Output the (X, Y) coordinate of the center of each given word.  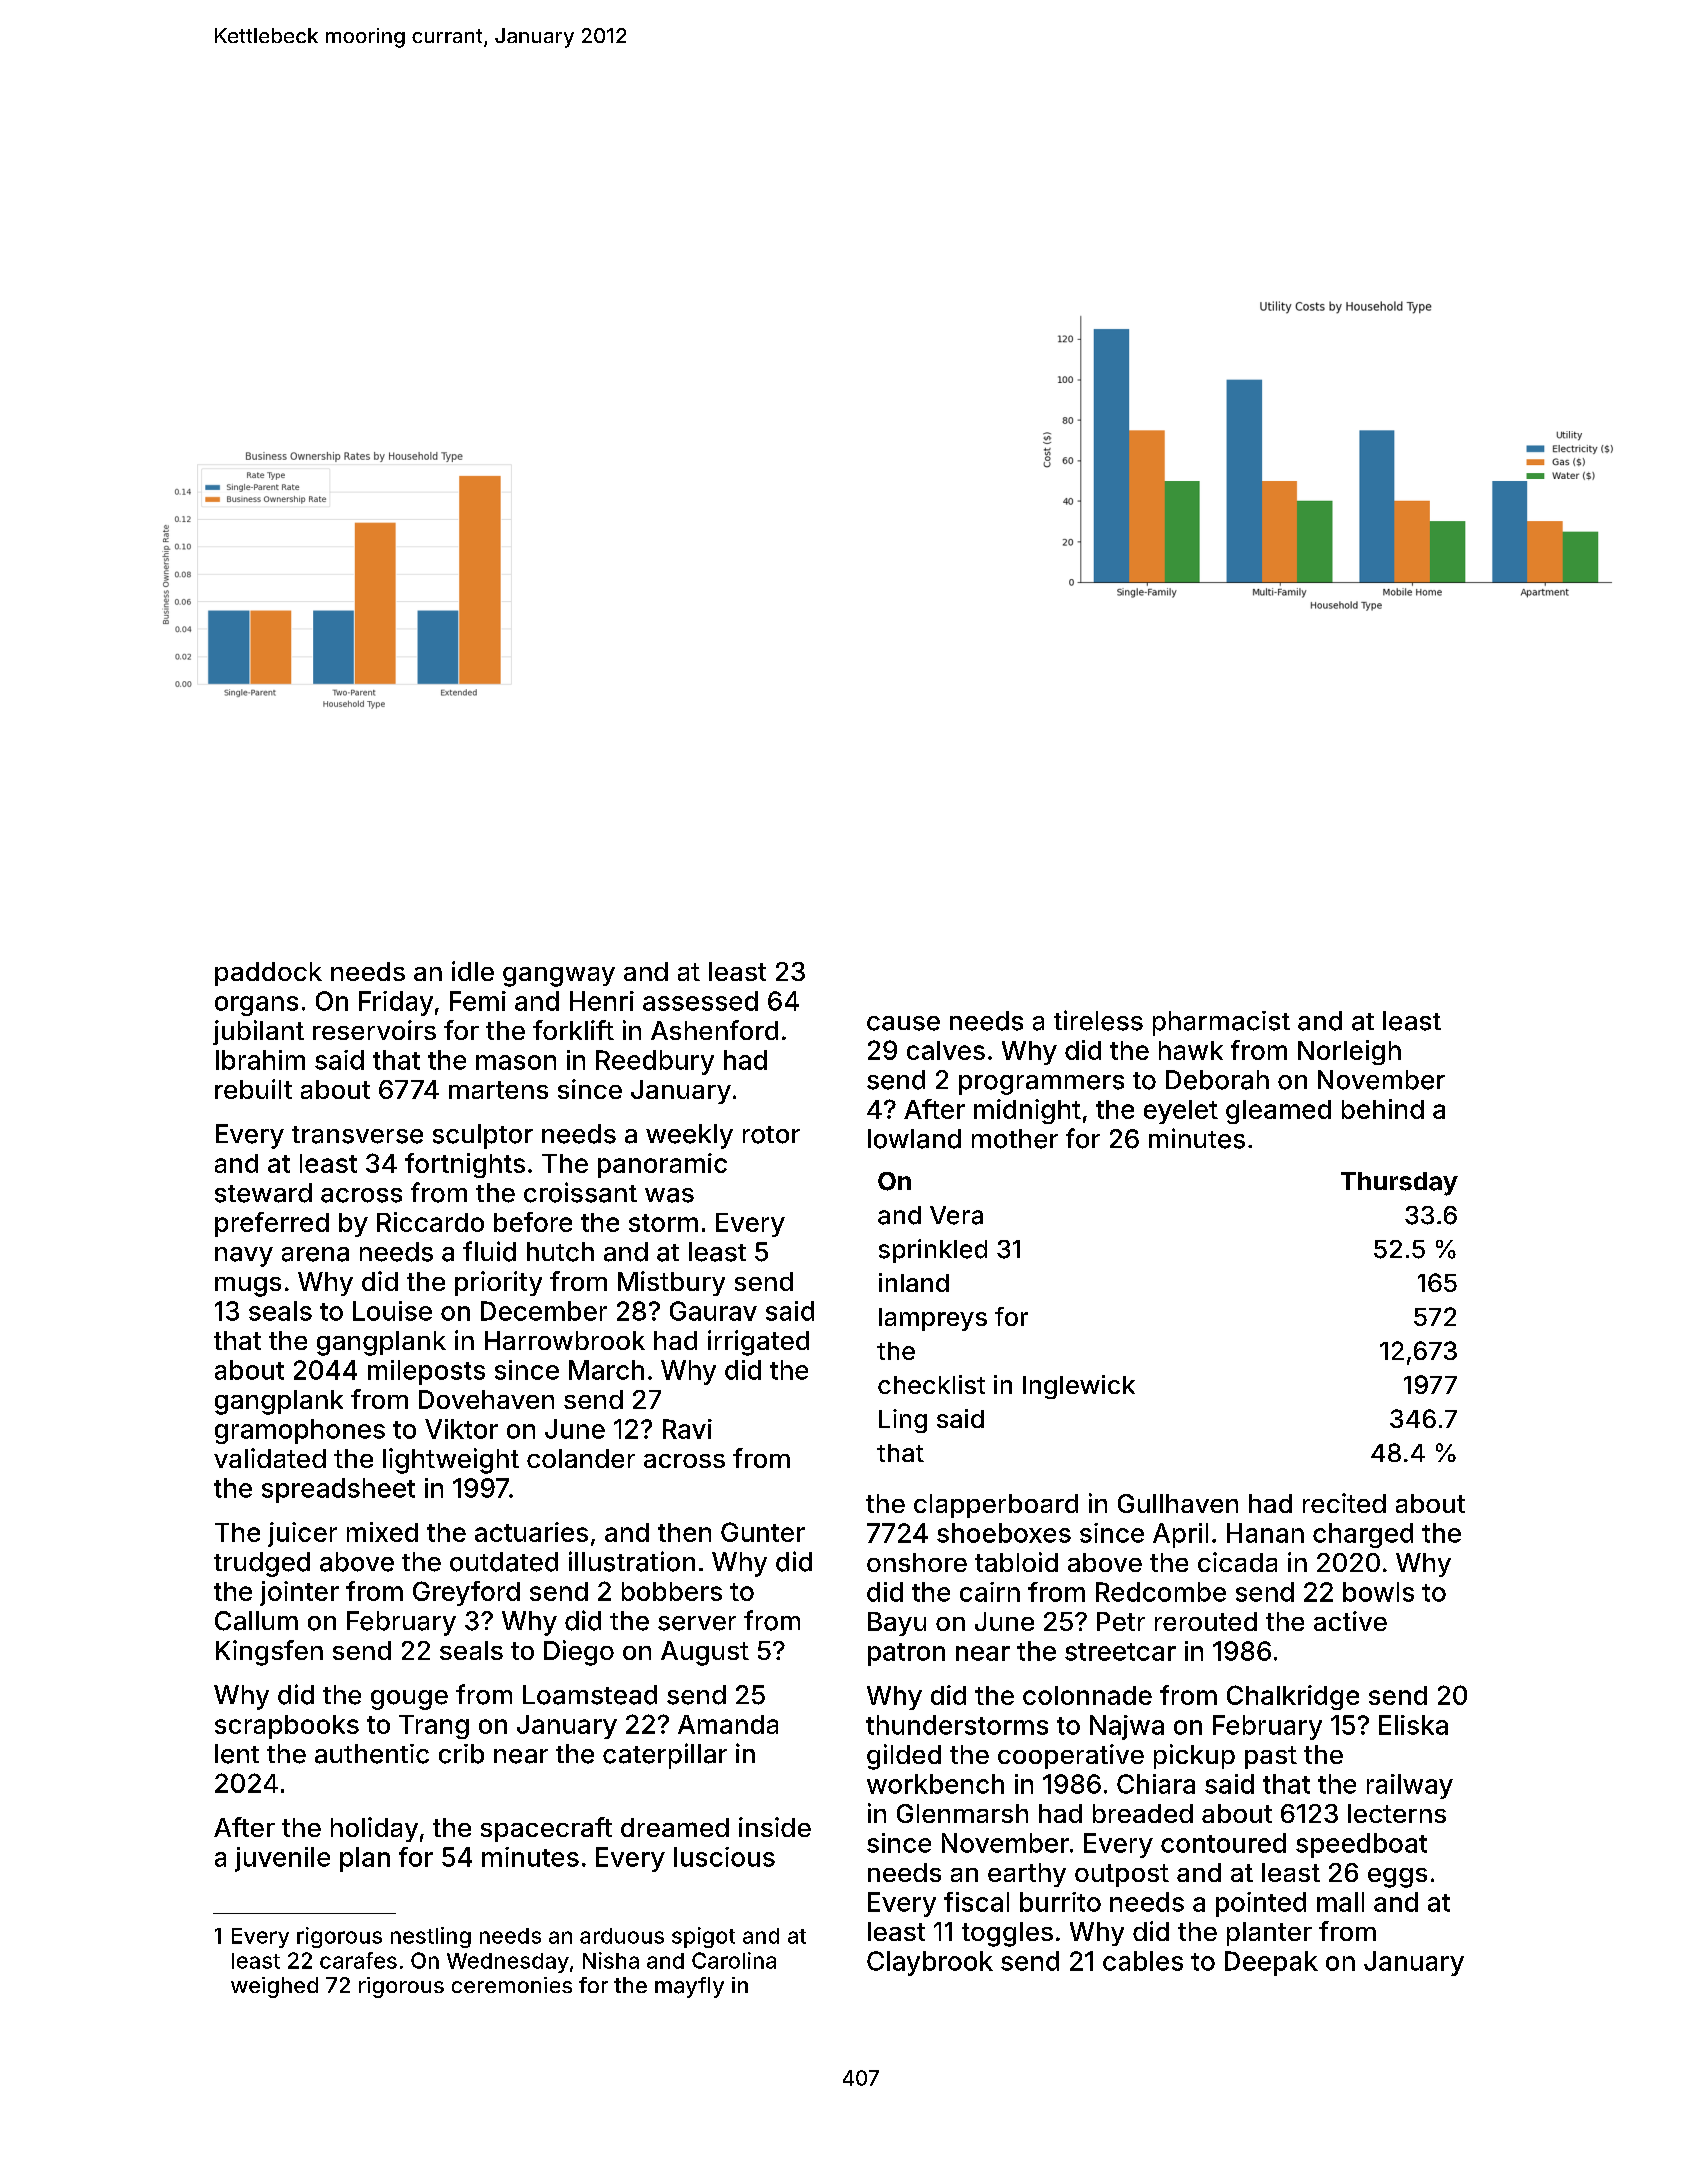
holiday (374, 1829)
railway (1410, 1786)
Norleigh (1349, 1052)
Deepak (1271, 1963)
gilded (904, 1757)
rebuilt (253, 1089)
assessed (700, 1001)
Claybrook (930, 1963)
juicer (302, 1534)
